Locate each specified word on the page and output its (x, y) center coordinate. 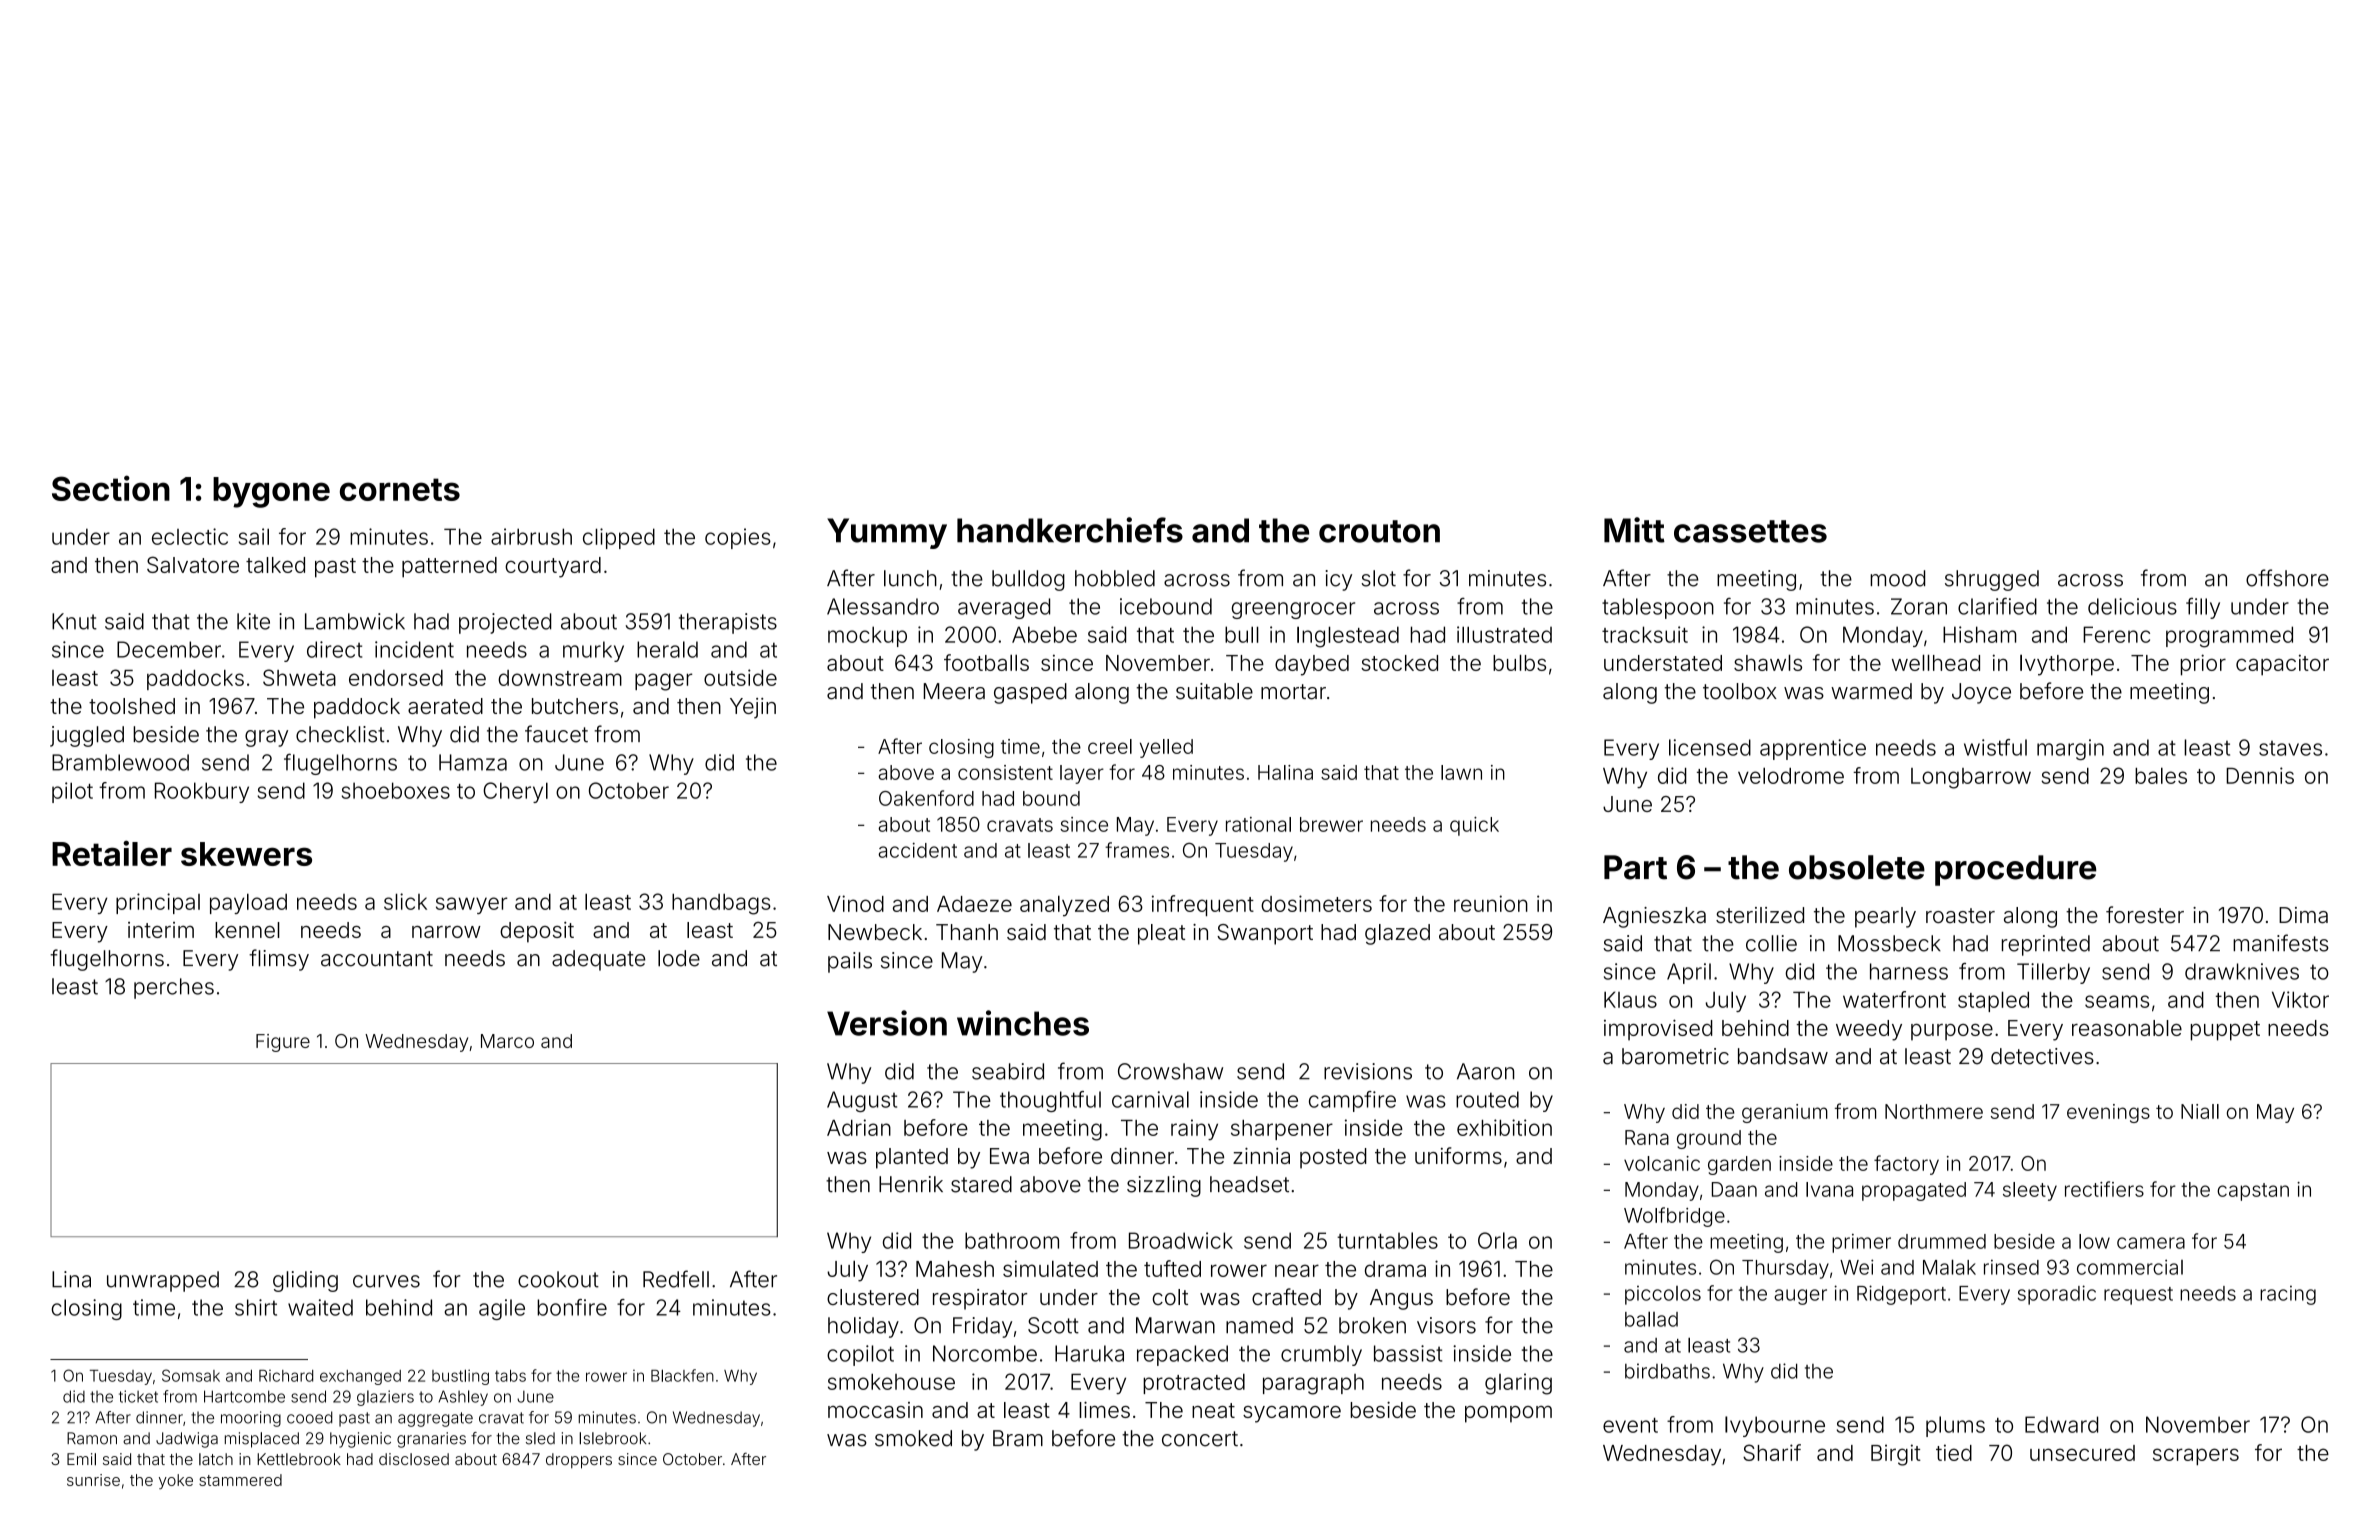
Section (111, 488)
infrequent (1203, 905)
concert (1200, 1439)
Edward (2061, 1424)
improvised (1658, 1030)
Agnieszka (1654, 917)
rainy (1194, 1129)
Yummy (887, 533)
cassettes (1750, 531)
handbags (721, 904)
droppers (579, 1461)
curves (386, 1281)
